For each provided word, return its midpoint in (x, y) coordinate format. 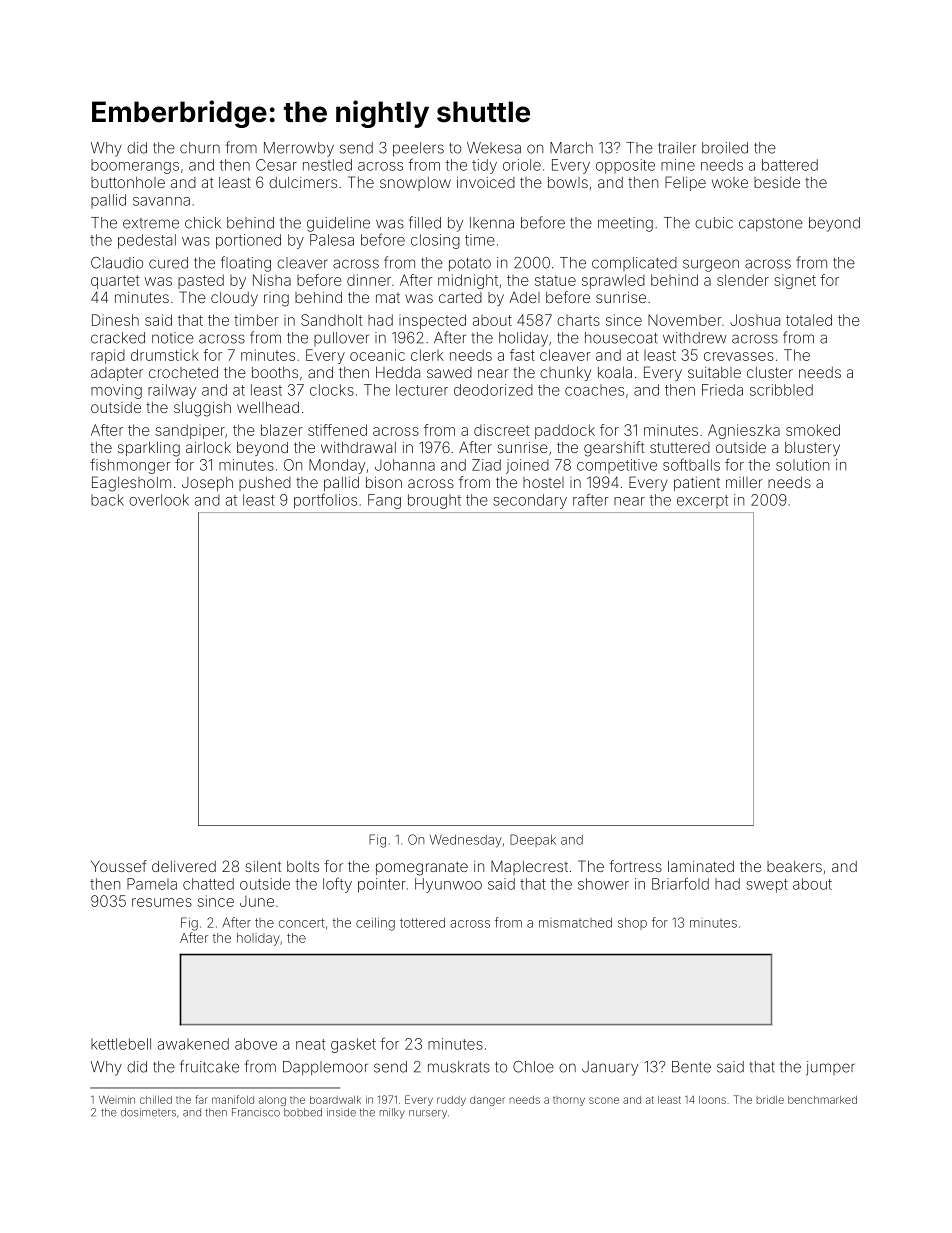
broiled (725, 148)
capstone (771, 225)
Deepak (533, 840)
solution (802, 465)
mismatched (575, 923)
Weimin (117, 1100)
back (107, 500)
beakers (794, 866)
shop (632, 924)
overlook (159, 500)
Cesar (276, 165)
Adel (524, 297)
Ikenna (492, 223)
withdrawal (358, 447)
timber (256, 320)
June (257, 901)
